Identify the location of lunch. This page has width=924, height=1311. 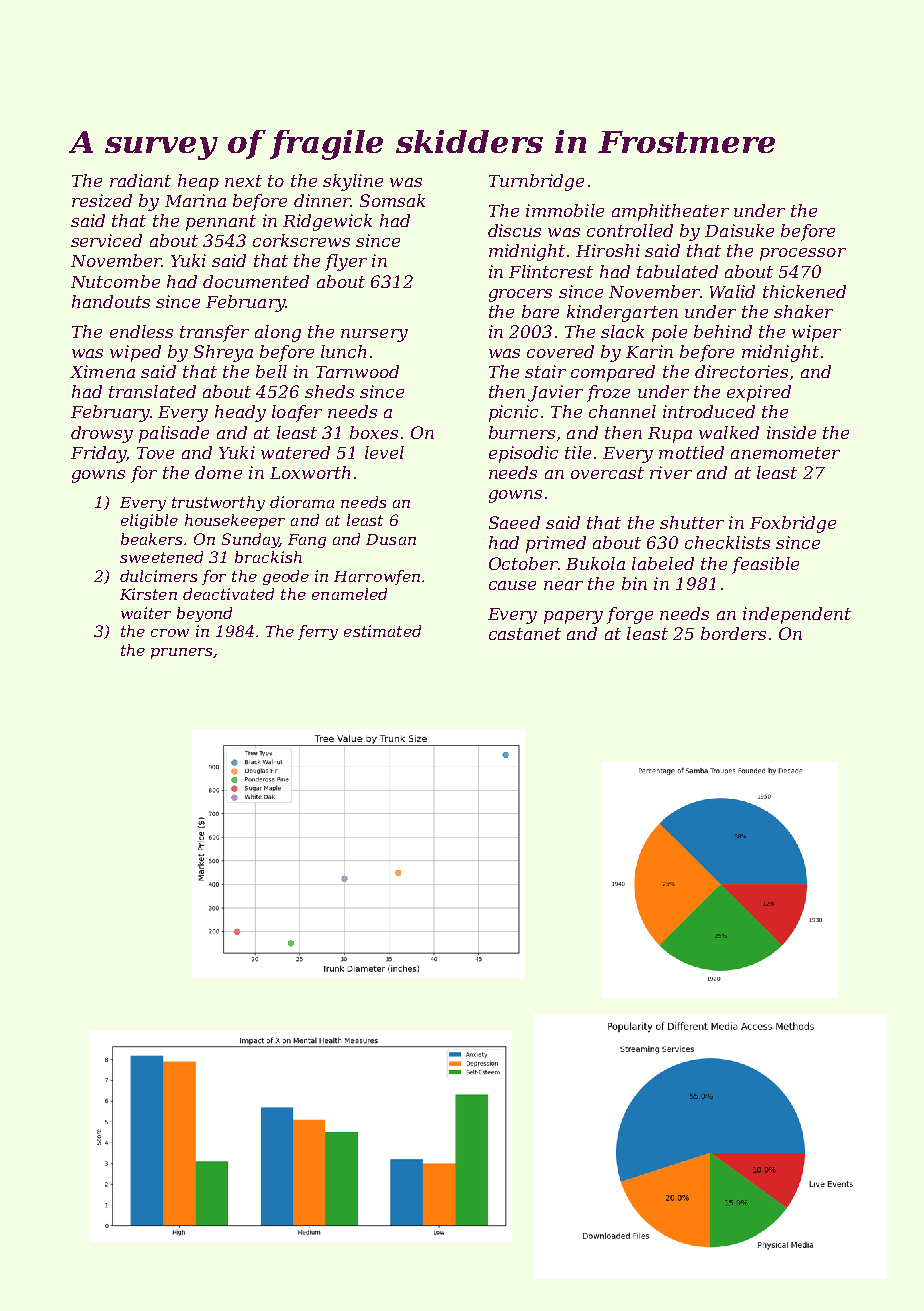
(343, 351).
